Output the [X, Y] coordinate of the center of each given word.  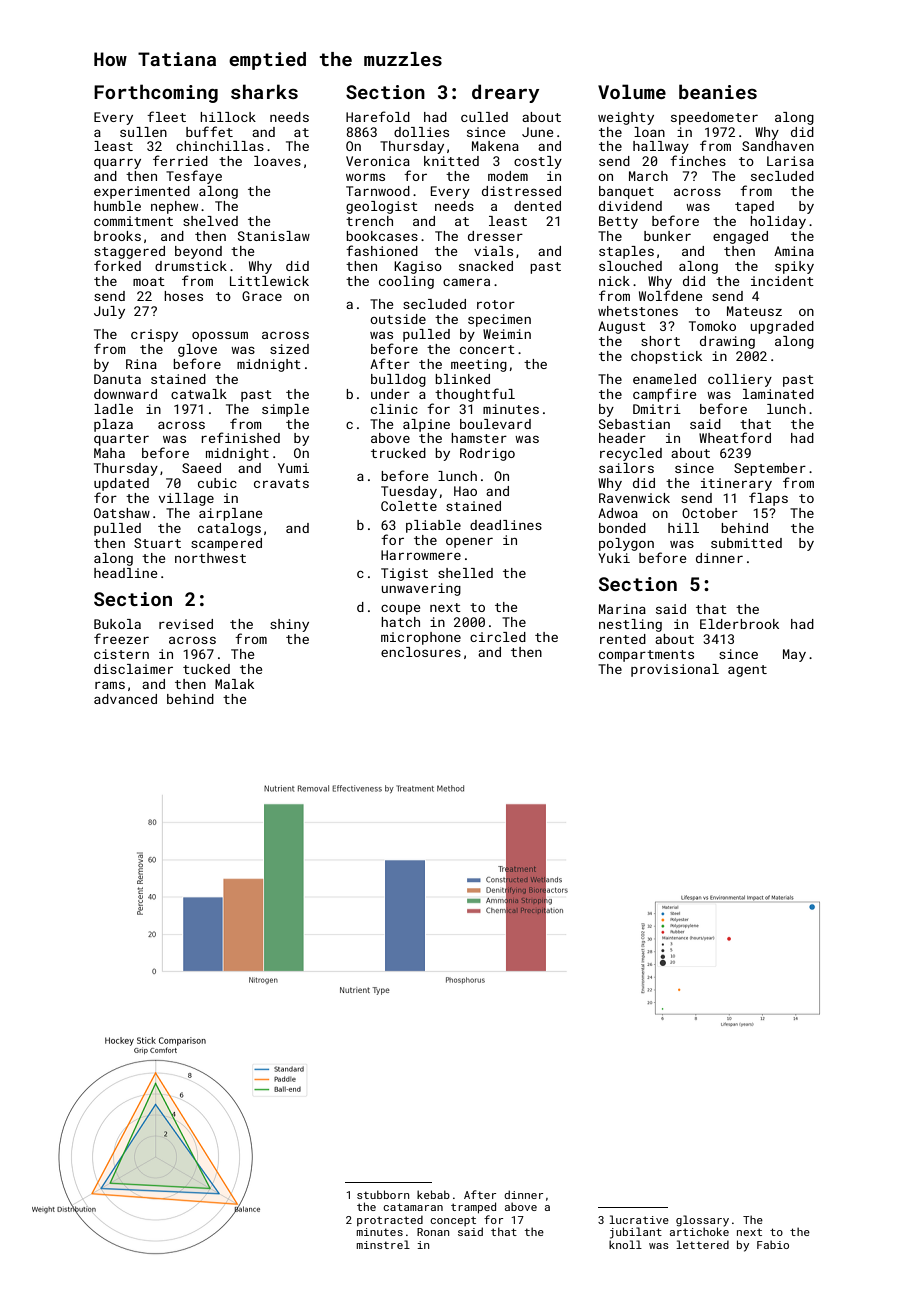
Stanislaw [274, 236]
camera [466, 282]
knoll [625, 1244]
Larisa [790, 161]
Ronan [433, 1232]
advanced [125, 699]
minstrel [383, 1244]
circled [498, 637]
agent [747, 671]
